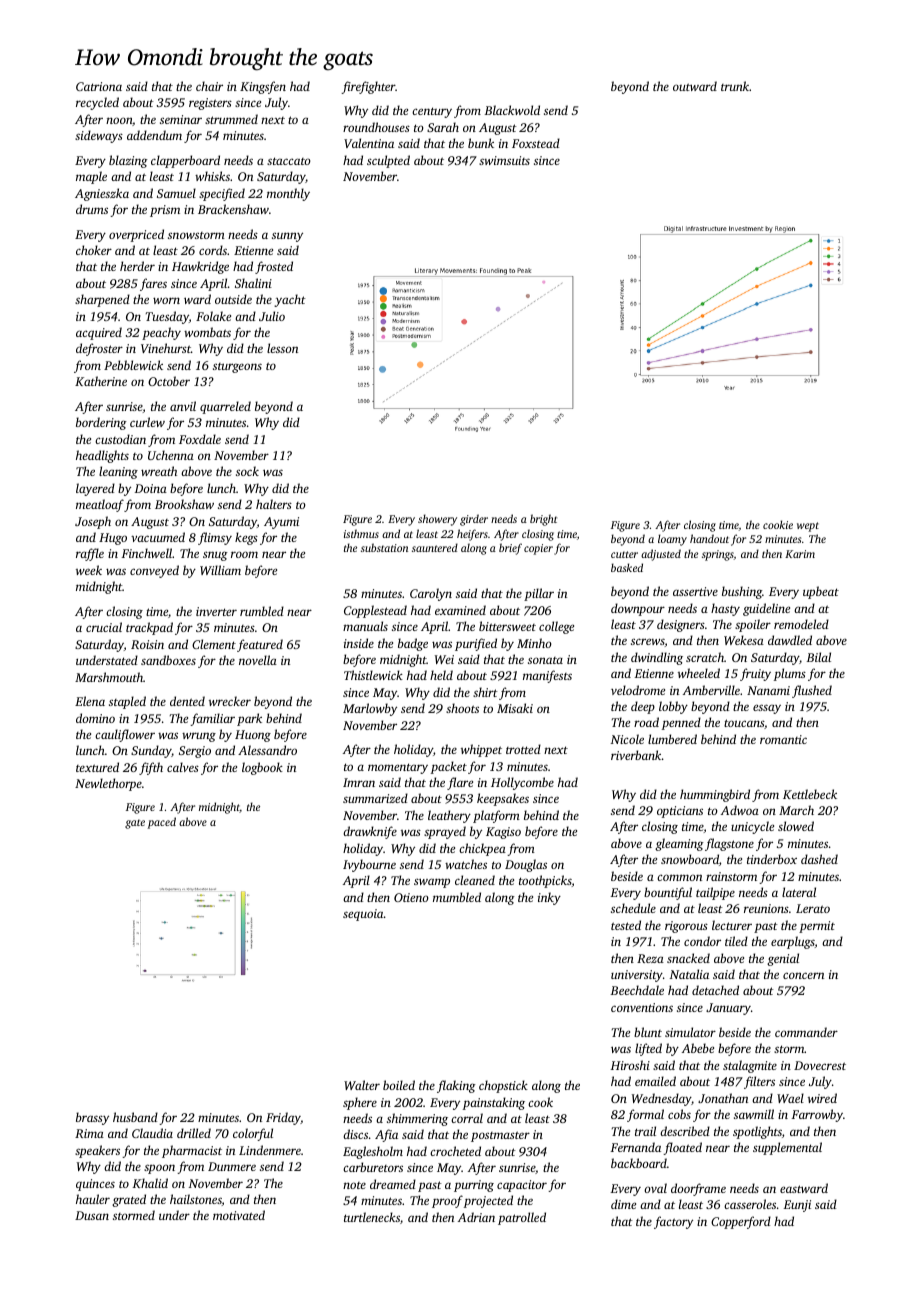  Describe the element at coordinates (735, 86) in the screenshot. I see `trunk` at that location.
